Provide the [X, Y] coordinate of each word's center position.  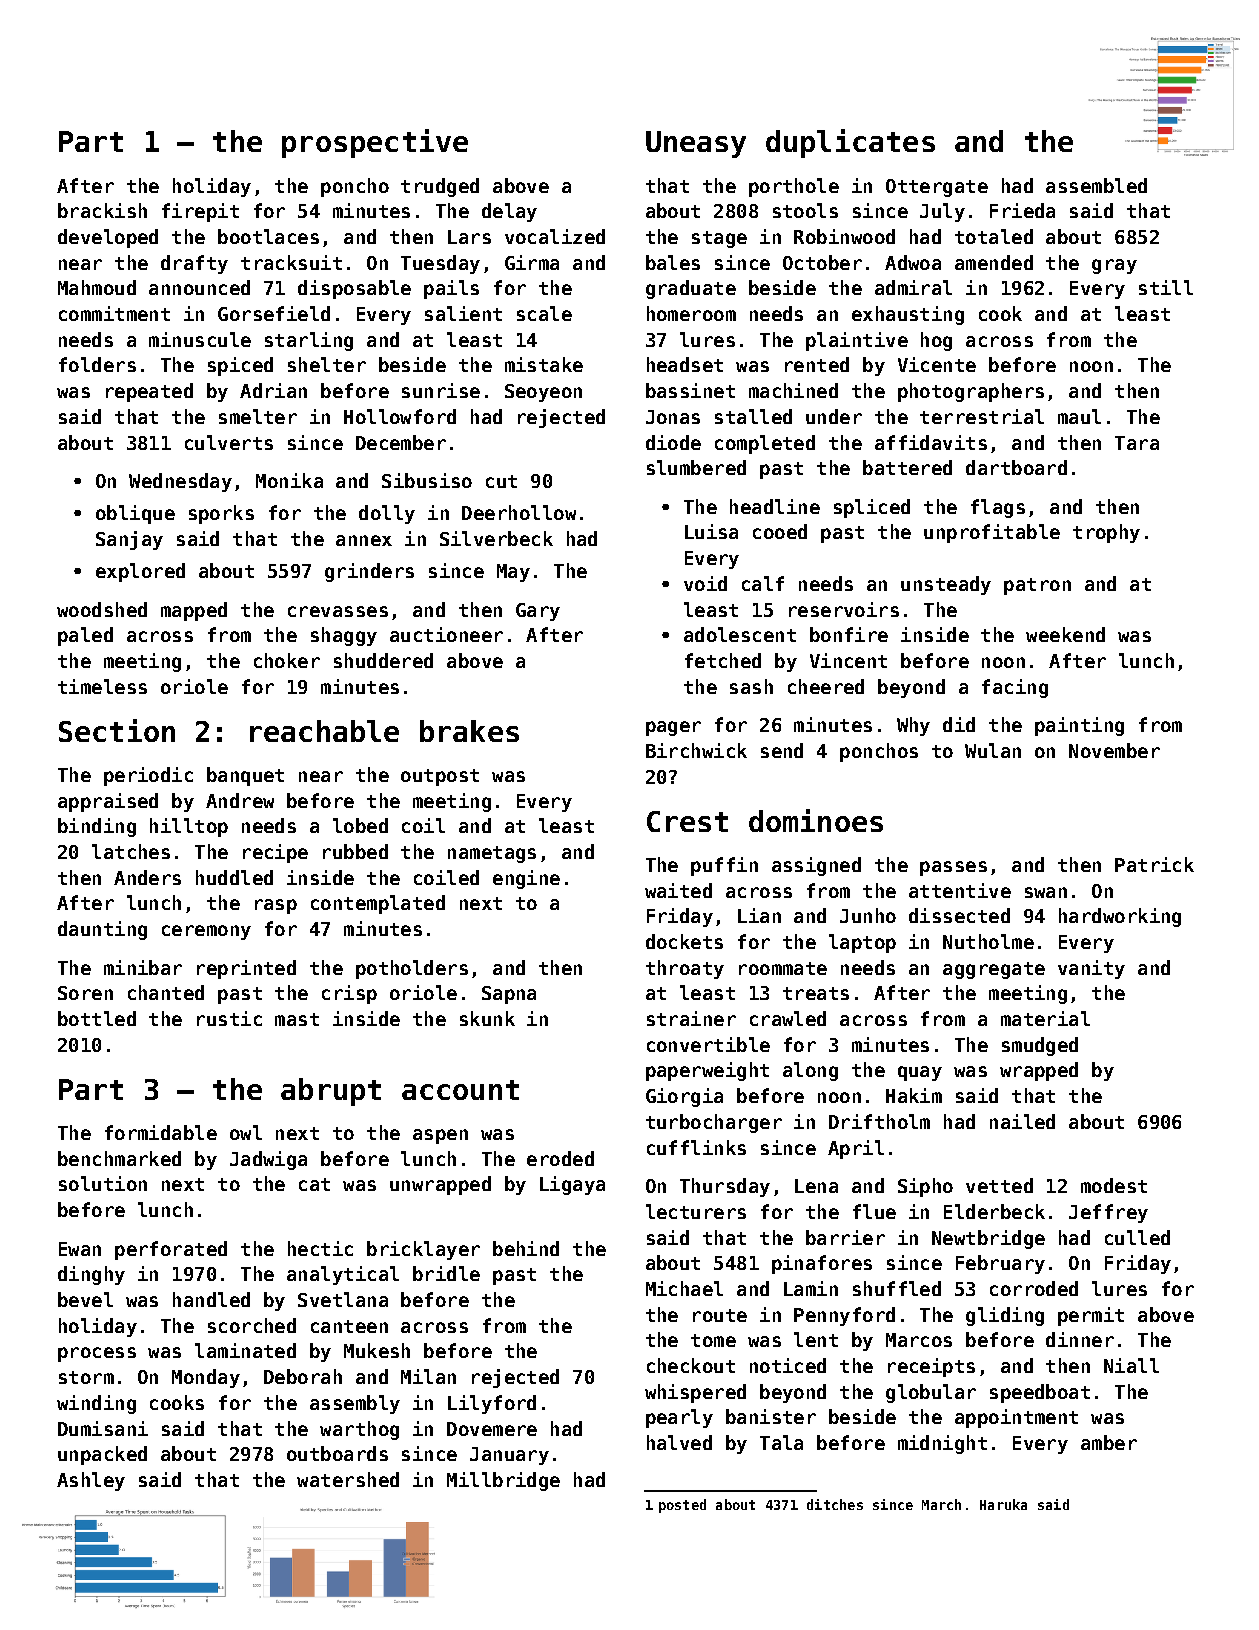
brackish [102, 210]
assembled [1096, 185]
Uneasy [696, 144]
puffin [724, 866]
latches [131, 851]
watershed [348, 1479]
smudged [1040, 1046]
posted [682, 1506]
